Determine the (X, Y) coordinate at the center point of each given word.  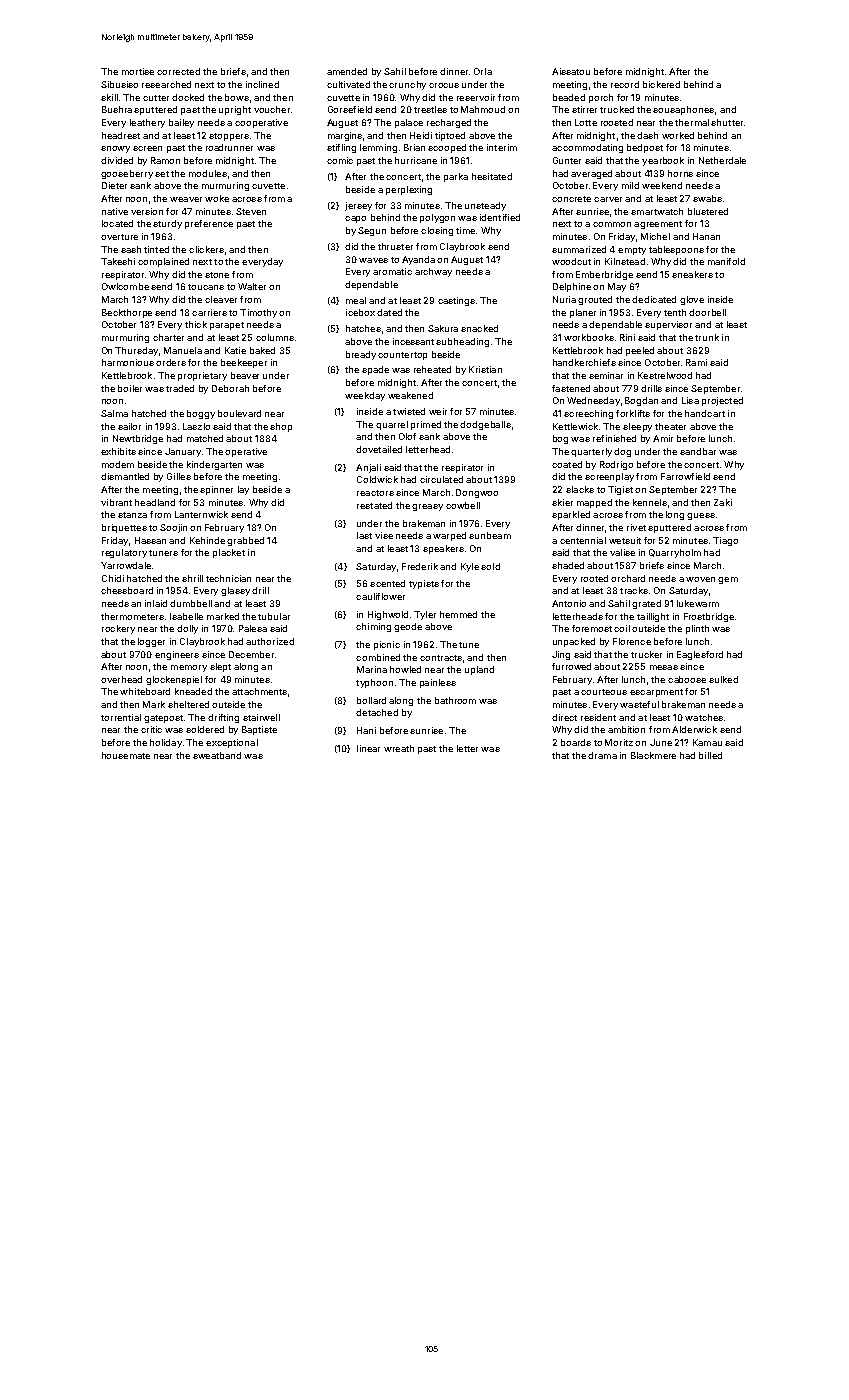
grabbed (245, 541)
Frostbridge (709, 617)
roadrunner (229, 147)
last (364, 535)
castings (456, 301)
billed (710, 755)
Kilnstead (625, 261)
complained (163, 262)
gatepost (163, 719)
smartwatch (657, 211)
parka (456, 177)
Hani (366, 730)
